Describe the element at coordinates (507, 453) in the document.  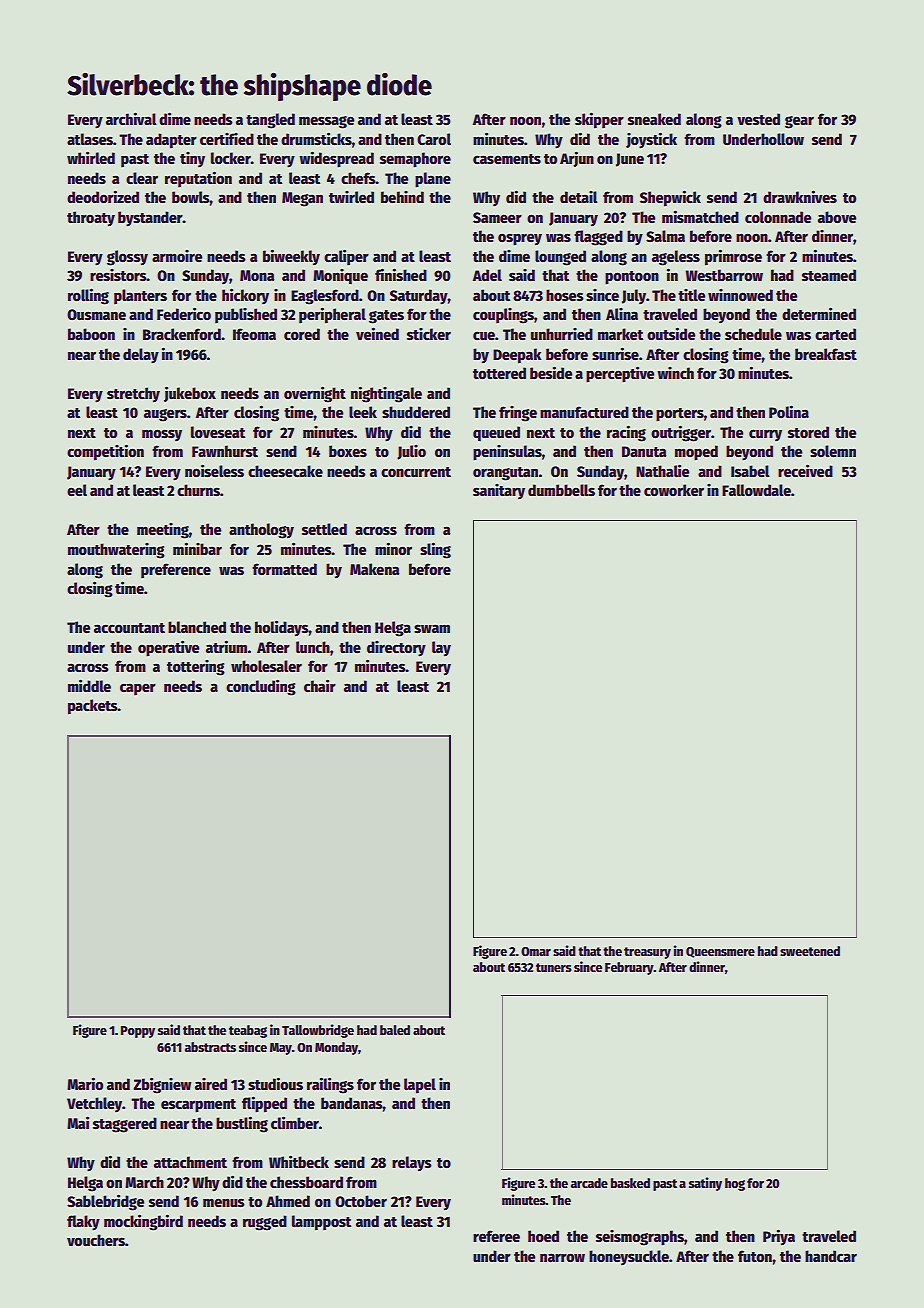
I see `peninsulas` at that location.
